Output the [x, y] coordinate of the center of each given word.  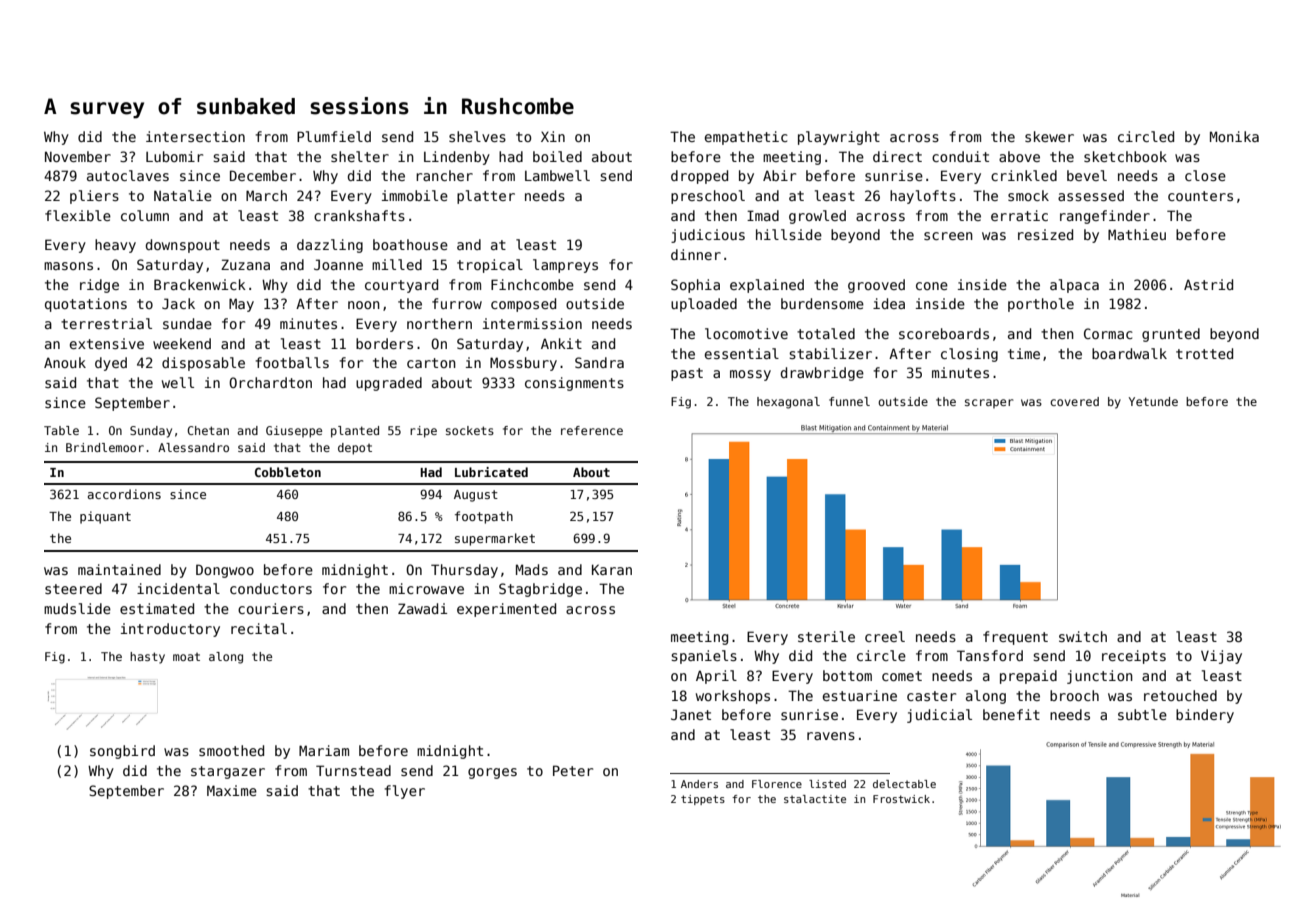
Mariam [324, 750]
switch [1083, 636]
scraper [989, 404]
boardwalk [1129, 353]
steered [73, 588]
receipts [1134, 657]
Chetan [208, 430]
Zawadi [422, 608]
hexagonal [788, 403]
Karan [612, 569]
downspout [183, 246]
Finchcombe [532, 284]
